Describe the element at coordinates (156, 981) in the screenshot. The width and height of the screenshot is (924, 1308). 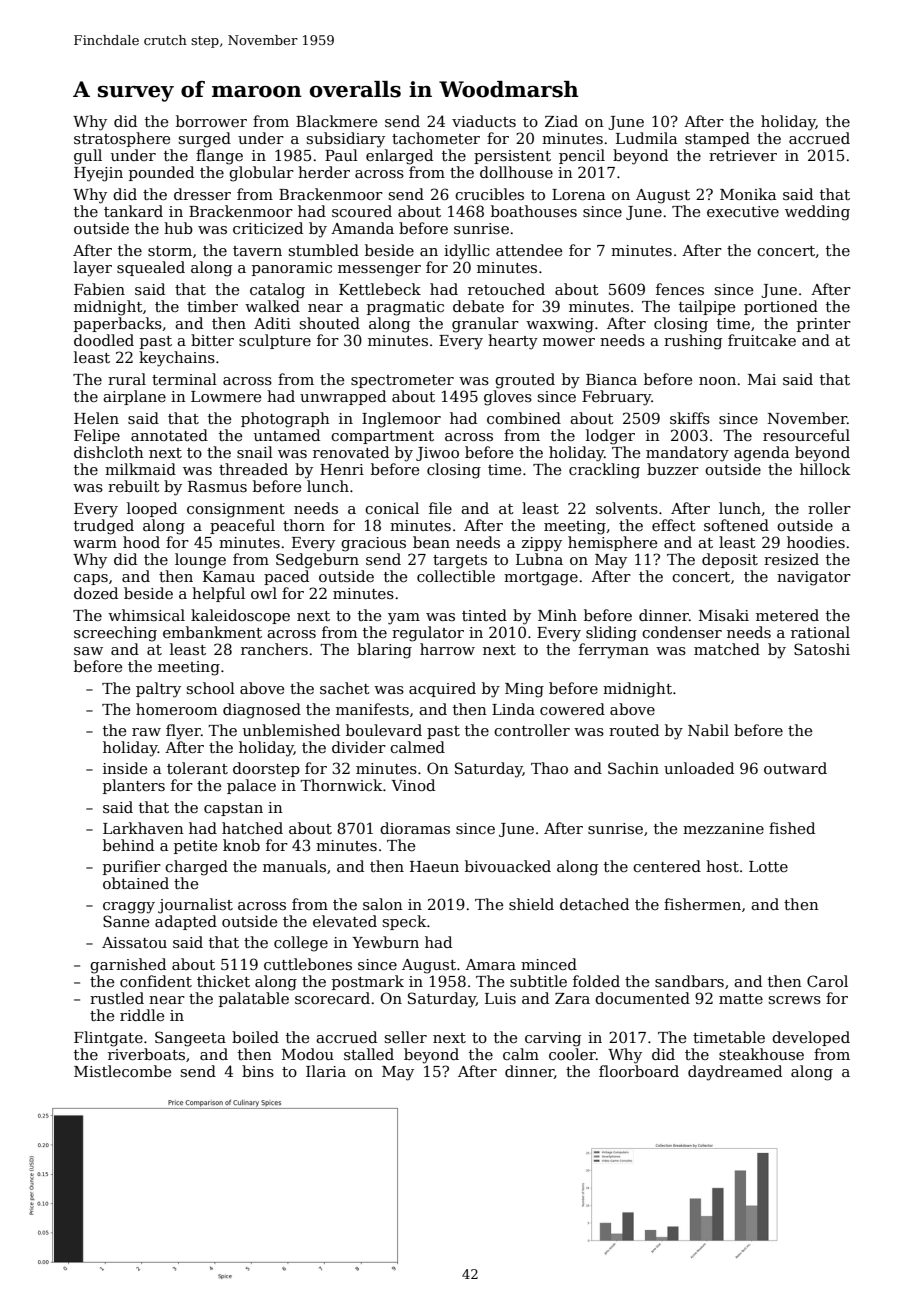
I see `confident` at that location.
